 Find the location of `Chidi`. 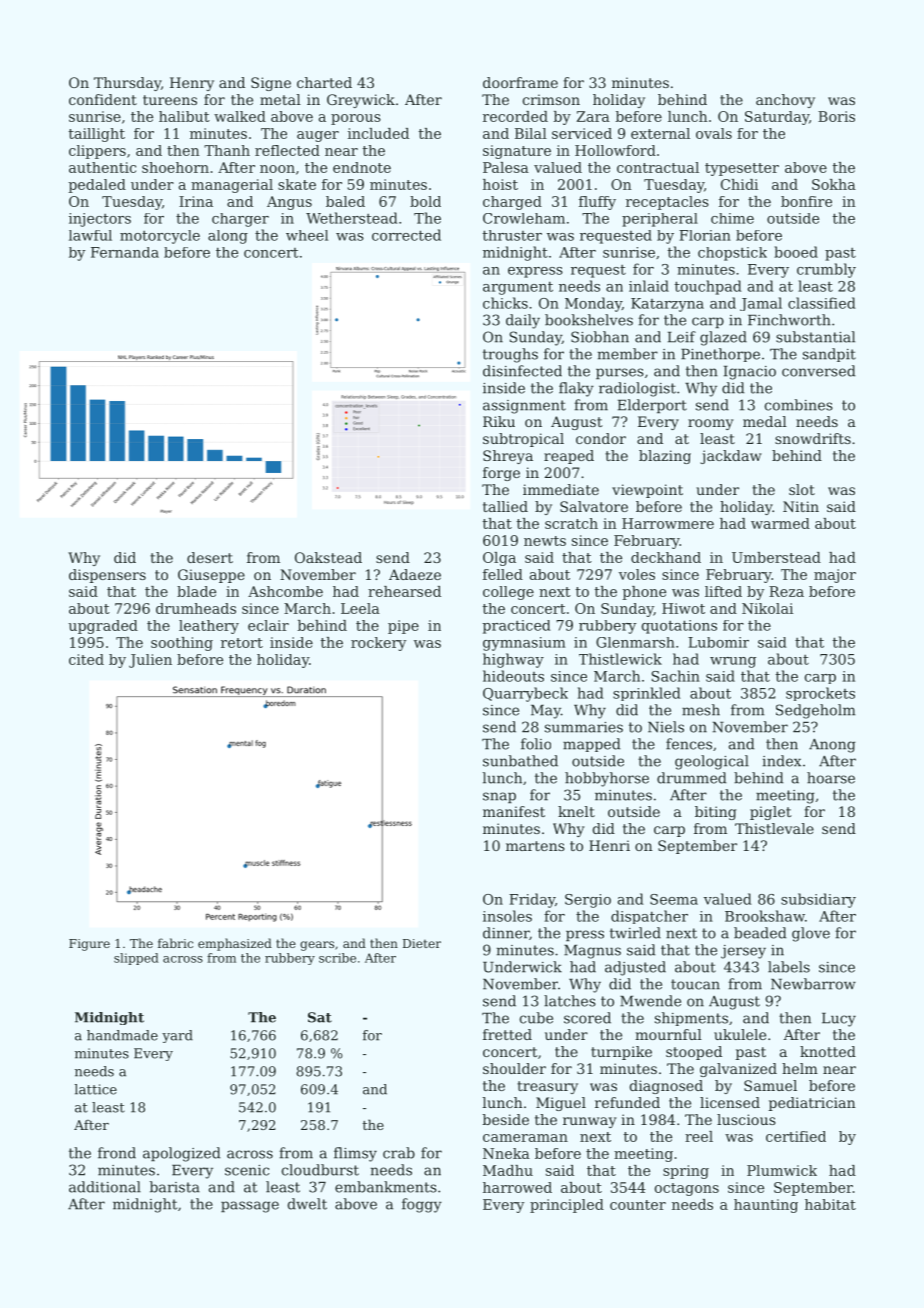

Chidi is located at coordinates (739, 184).
